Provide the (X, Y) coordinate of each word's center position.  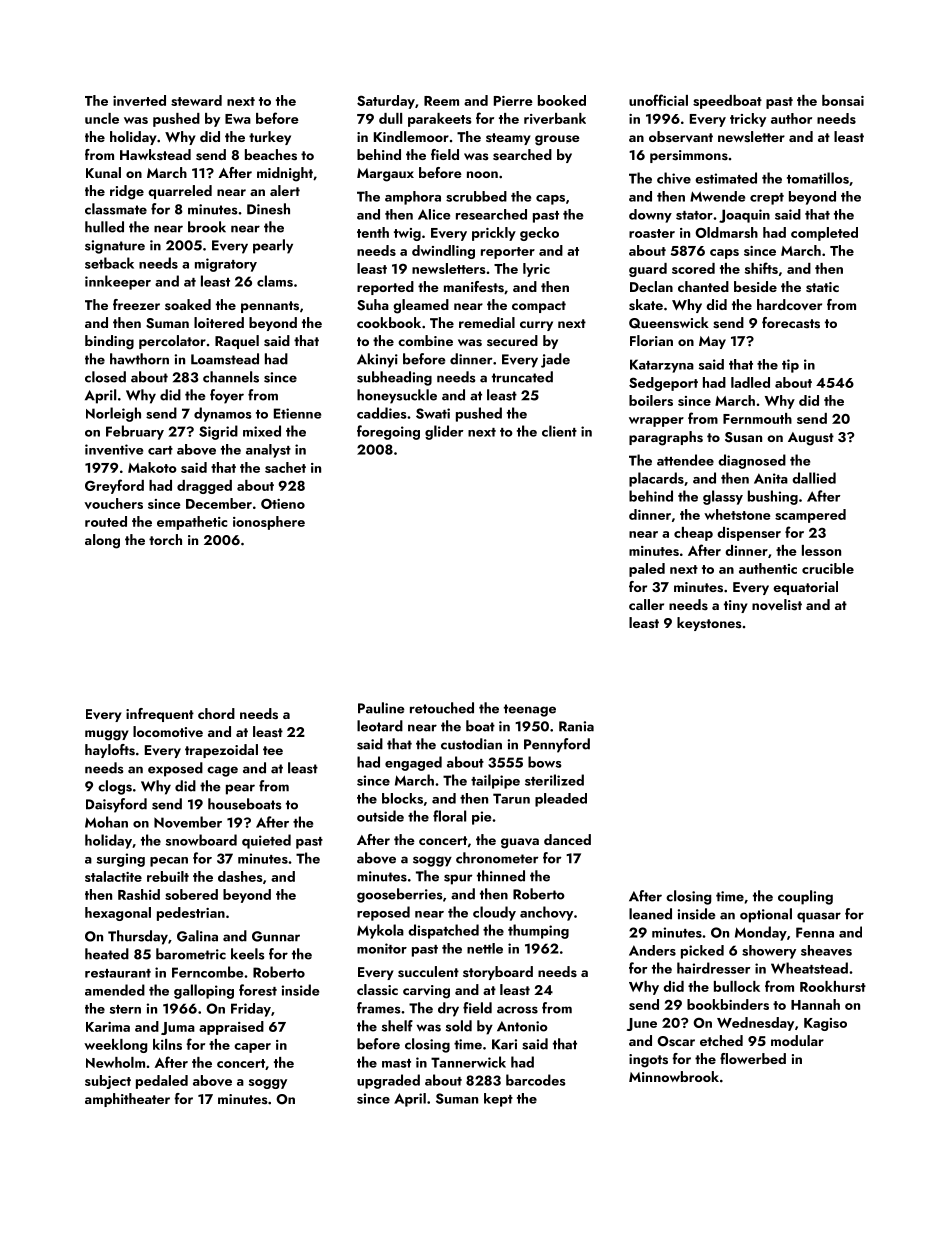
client (559, 431)
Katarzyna (662, 366)
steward (196, 100)
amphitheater (127, 1100)
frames (379, 1008)
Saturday (386, 102)
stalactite (113, 876)
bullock (737, 986)
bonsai (843, 100)
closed (105, 377)
